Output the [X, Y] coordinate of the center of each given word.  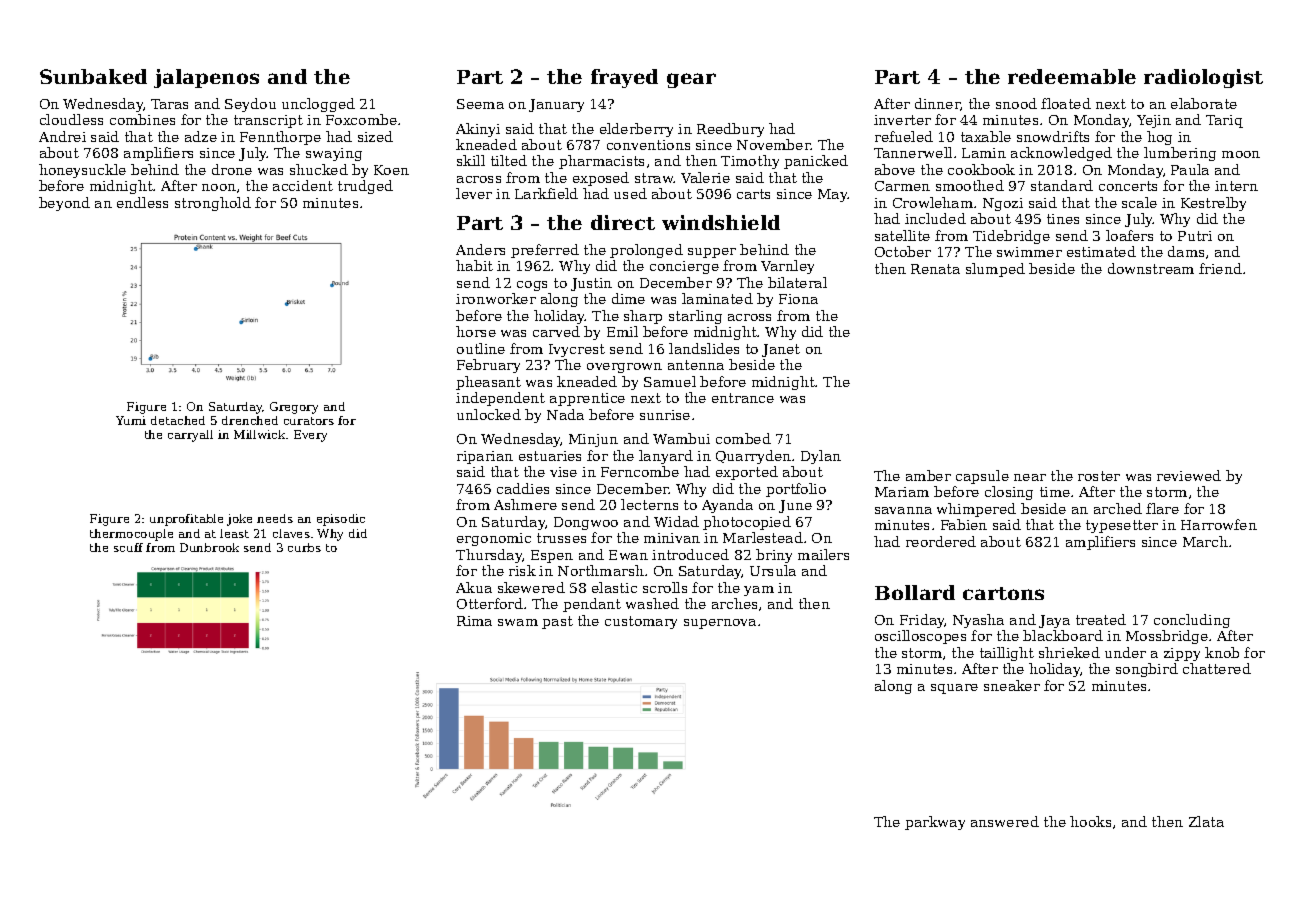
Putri [1195, 236]
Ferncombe [640, 471]
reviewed [1189, 475]
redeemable [1072, 76]
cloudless [71, 119]
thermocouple [131, 535]
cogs [532, 286]
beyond [64, 204]
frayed [624, 78]
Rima [474, 621]
